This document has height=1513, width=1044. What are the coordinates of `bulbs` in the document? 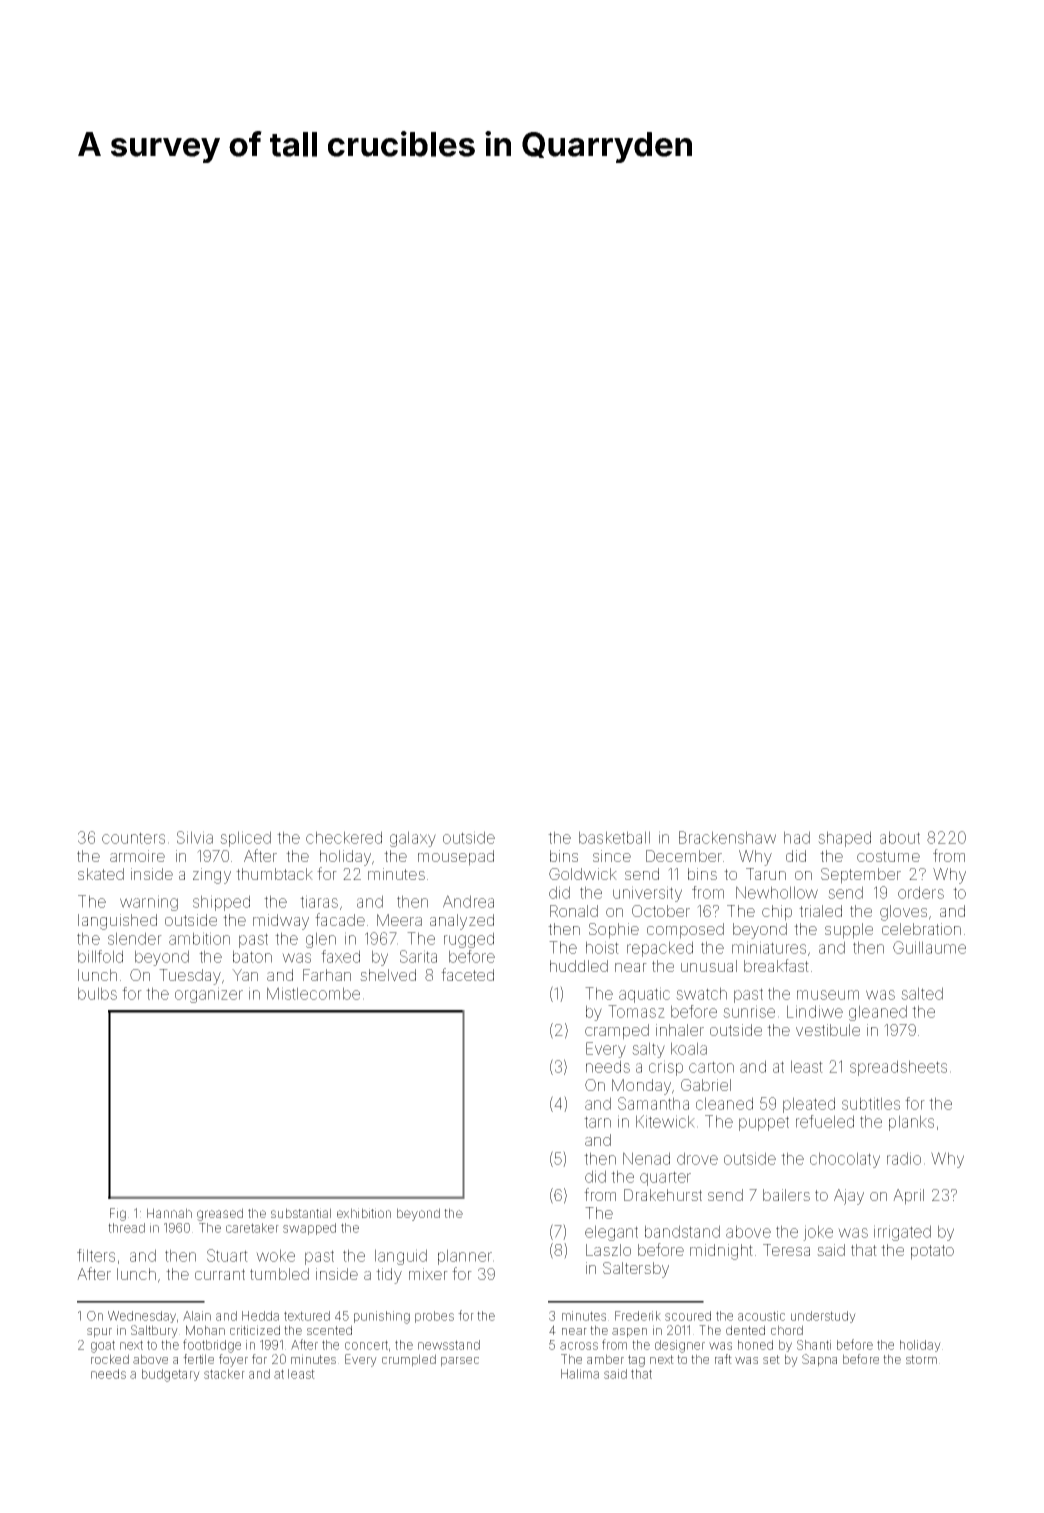 It's located at (97, 993).
